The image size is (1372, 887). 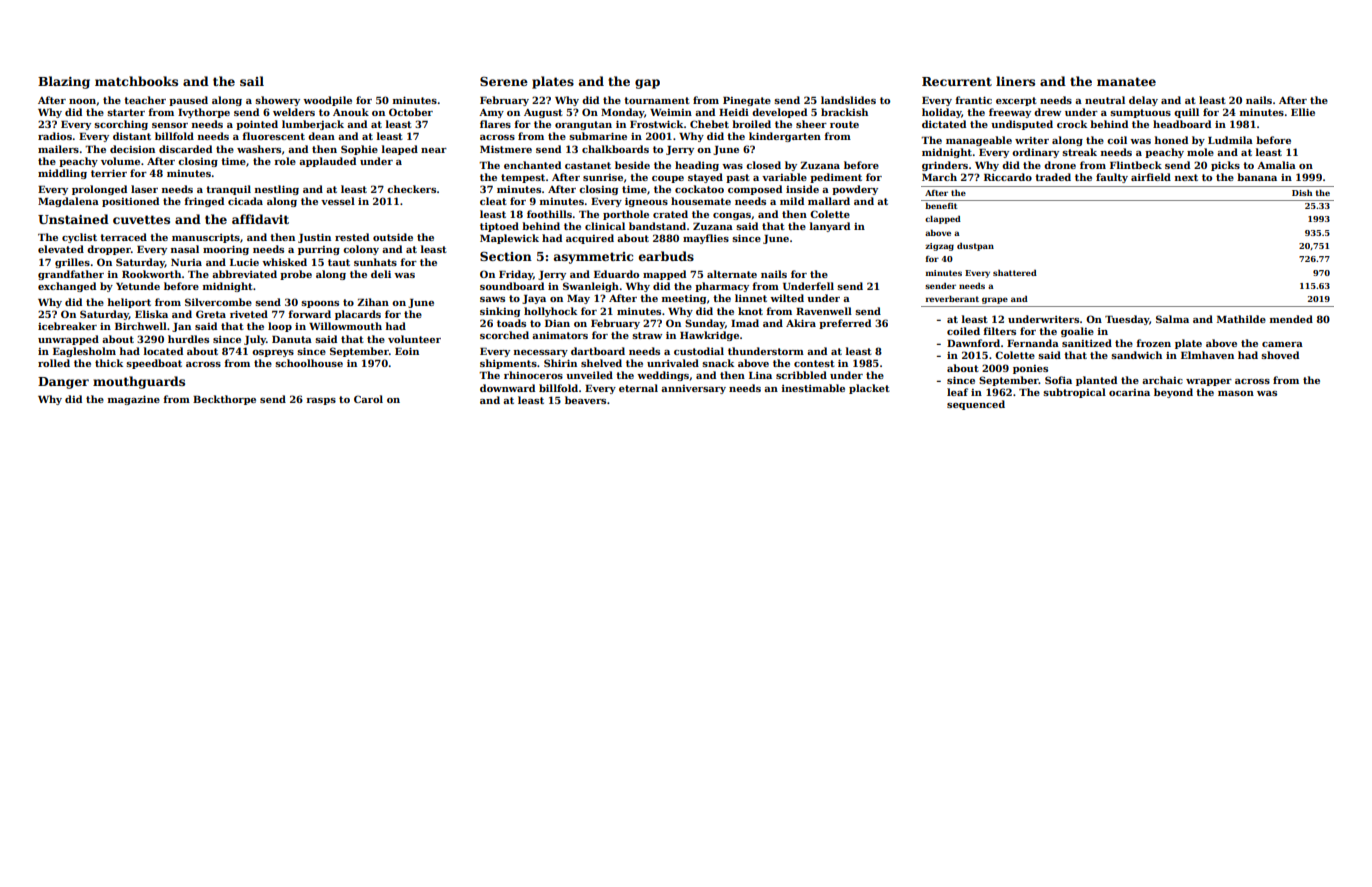 I want to click on scribbled, so click(x=801, y=375).
